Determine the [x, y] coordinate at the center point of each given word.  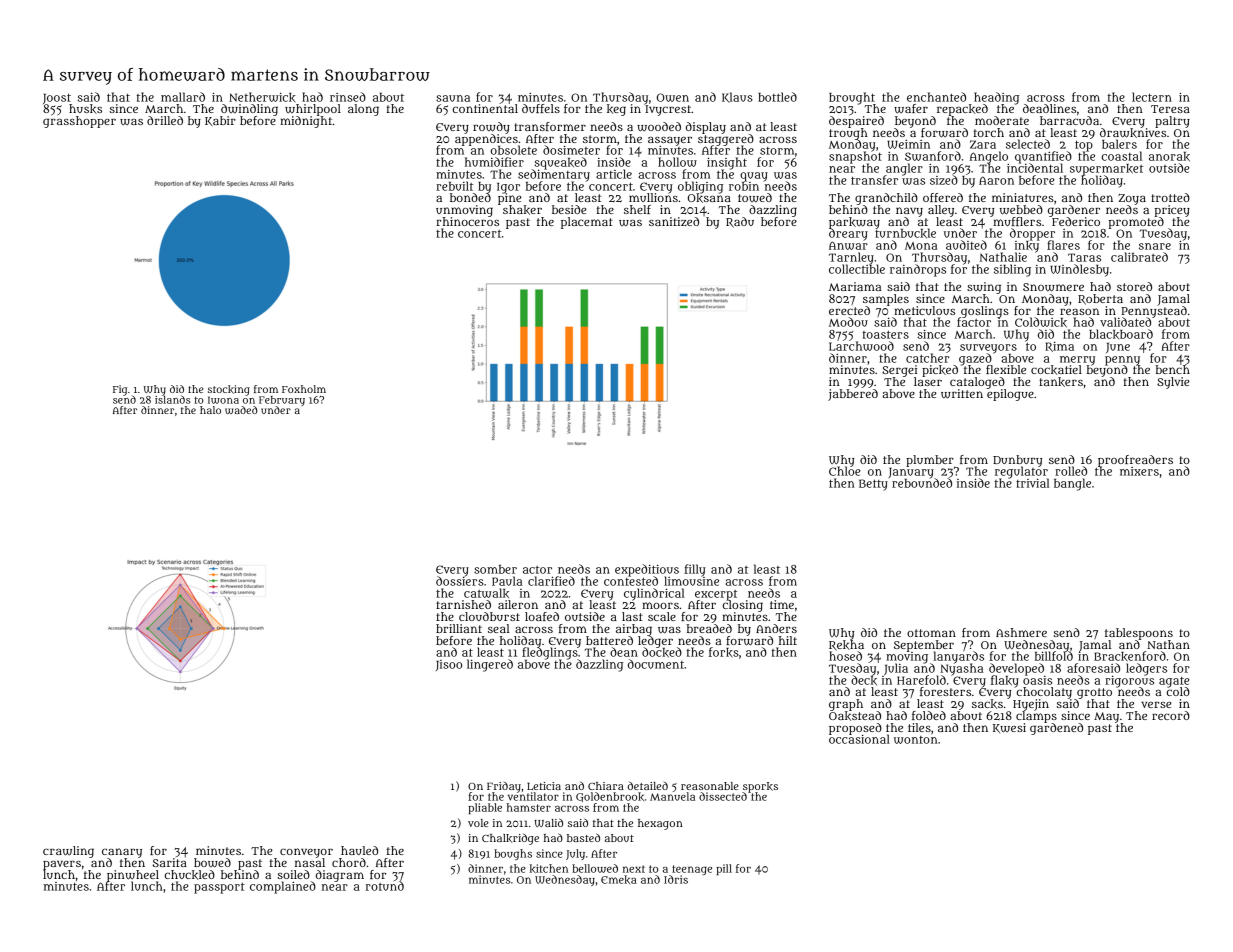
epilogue [1010, 395]
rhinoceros [467, 221]
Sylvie [1173, 383]
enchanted [936, 97]
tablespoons [1139, 634]
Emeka [619, 879]
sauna [453, 98]
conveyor [306, 853]
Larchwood [861, 346]
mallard [183, 97]
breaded [709, 628]
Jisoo [449, 665]
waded [241, 410]
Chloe [844, 471]
